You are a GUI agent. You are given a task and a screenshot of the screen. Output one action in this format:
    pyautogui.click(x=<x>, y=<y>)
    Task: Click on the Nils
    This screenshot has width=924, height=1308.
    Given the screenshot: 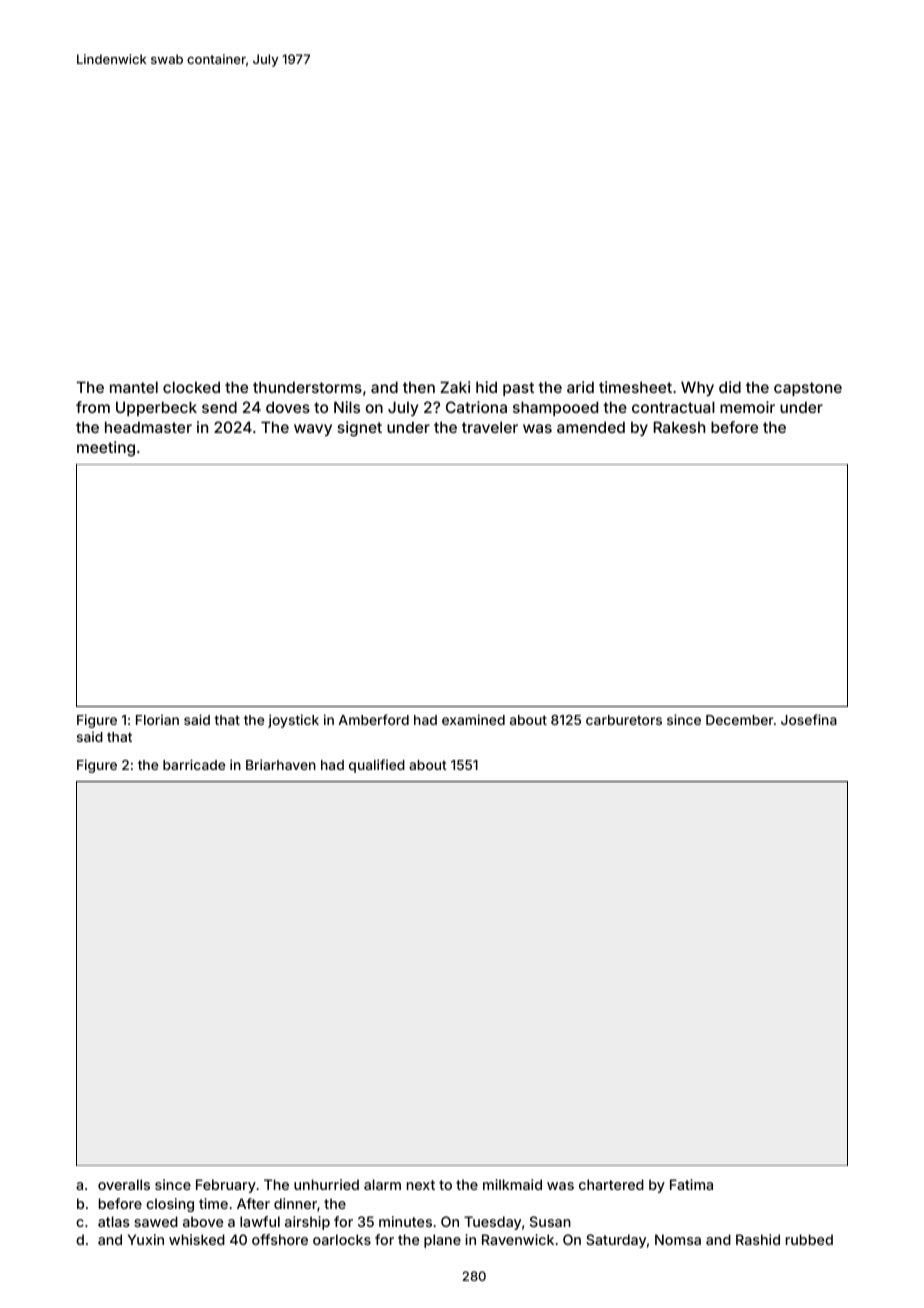 What is the action you would take?
    pyautogui.click(x=347, y=407)
